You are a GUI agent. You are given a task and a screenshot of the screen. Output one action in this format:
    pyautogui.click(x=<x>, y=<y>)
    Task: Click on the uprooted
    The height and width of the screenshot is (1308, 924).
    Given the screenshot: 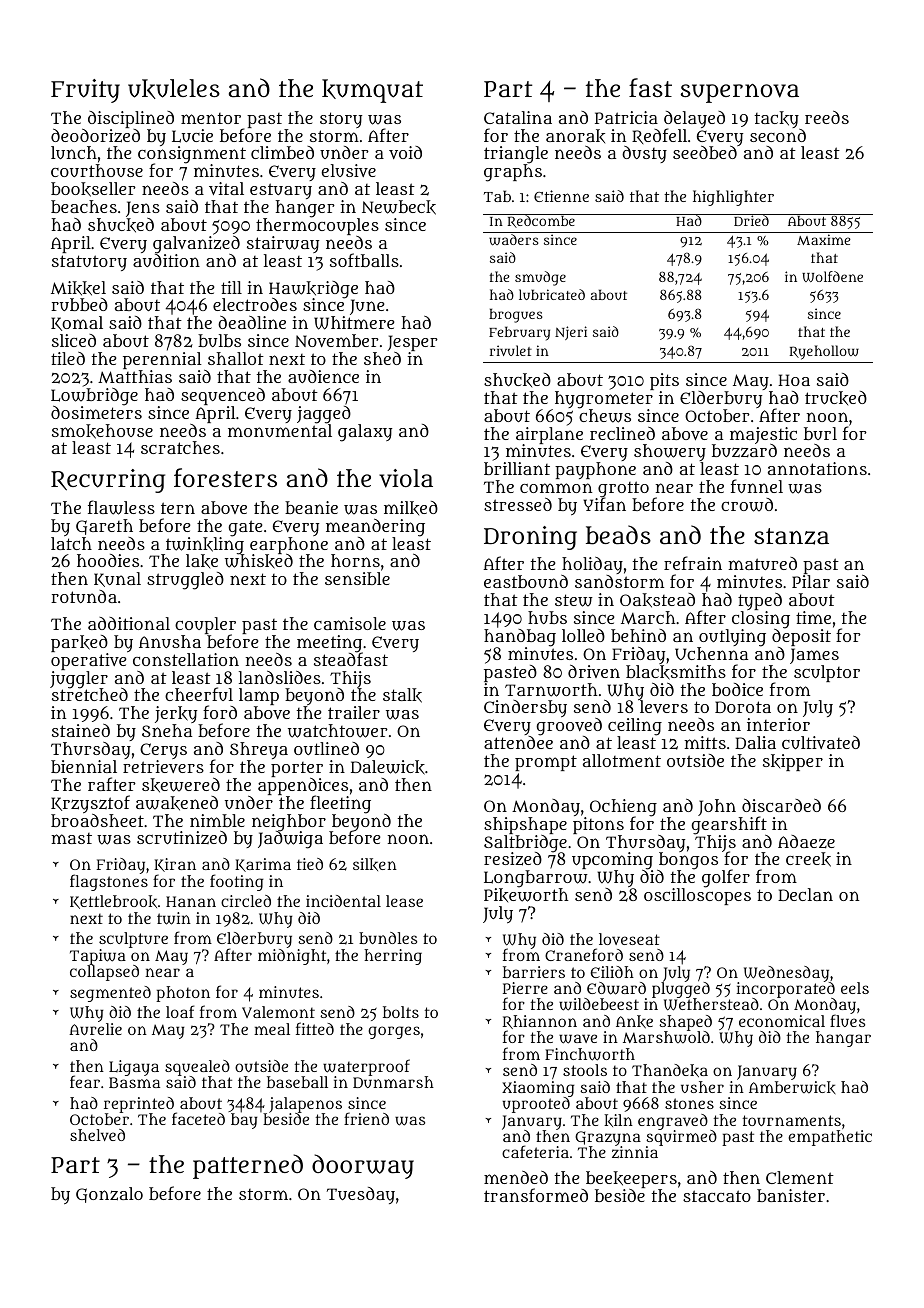 What is the action you would take?
    pyautogui.click(x=536, y=1105)
